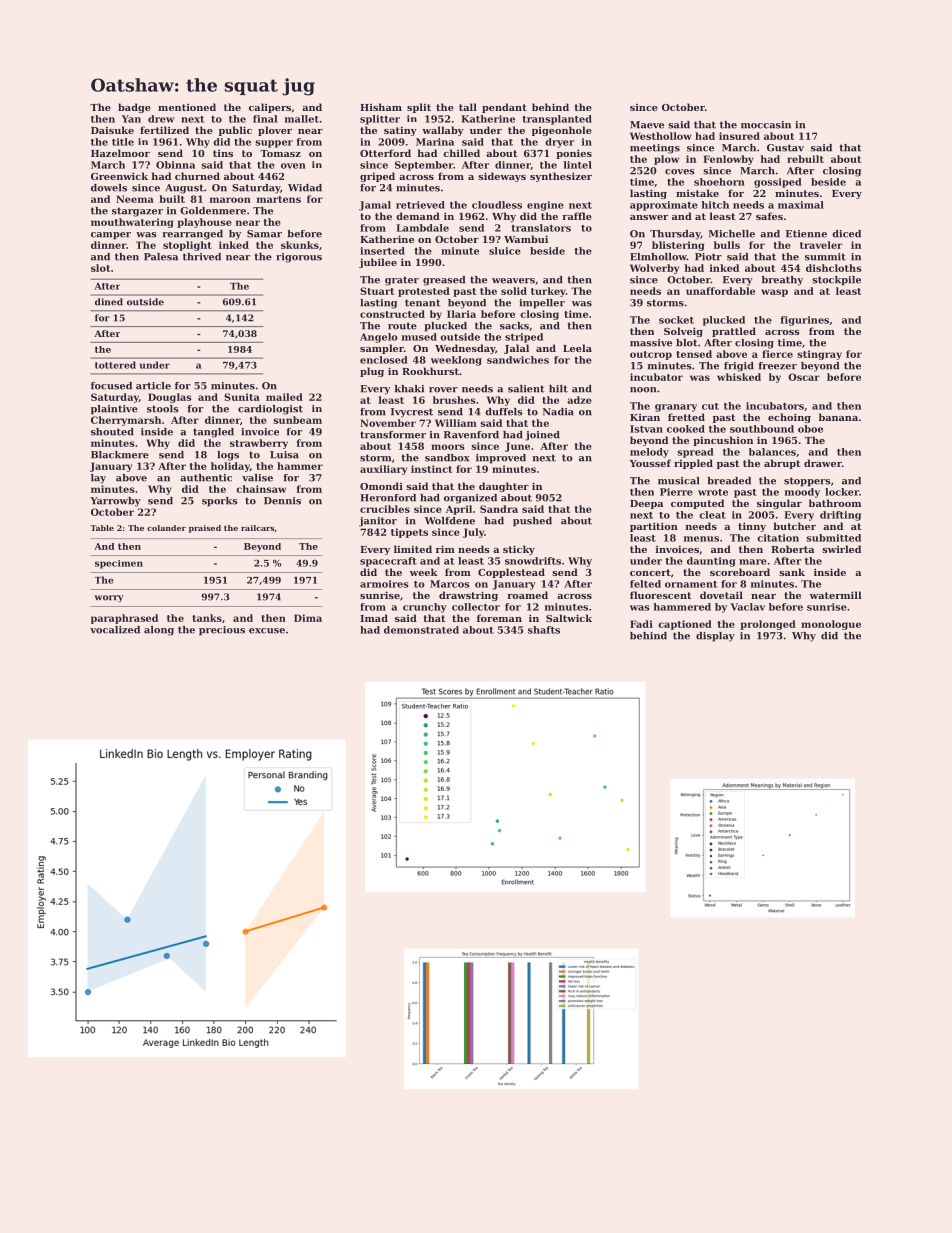  I want to click on oboe, so click(810, 429).
